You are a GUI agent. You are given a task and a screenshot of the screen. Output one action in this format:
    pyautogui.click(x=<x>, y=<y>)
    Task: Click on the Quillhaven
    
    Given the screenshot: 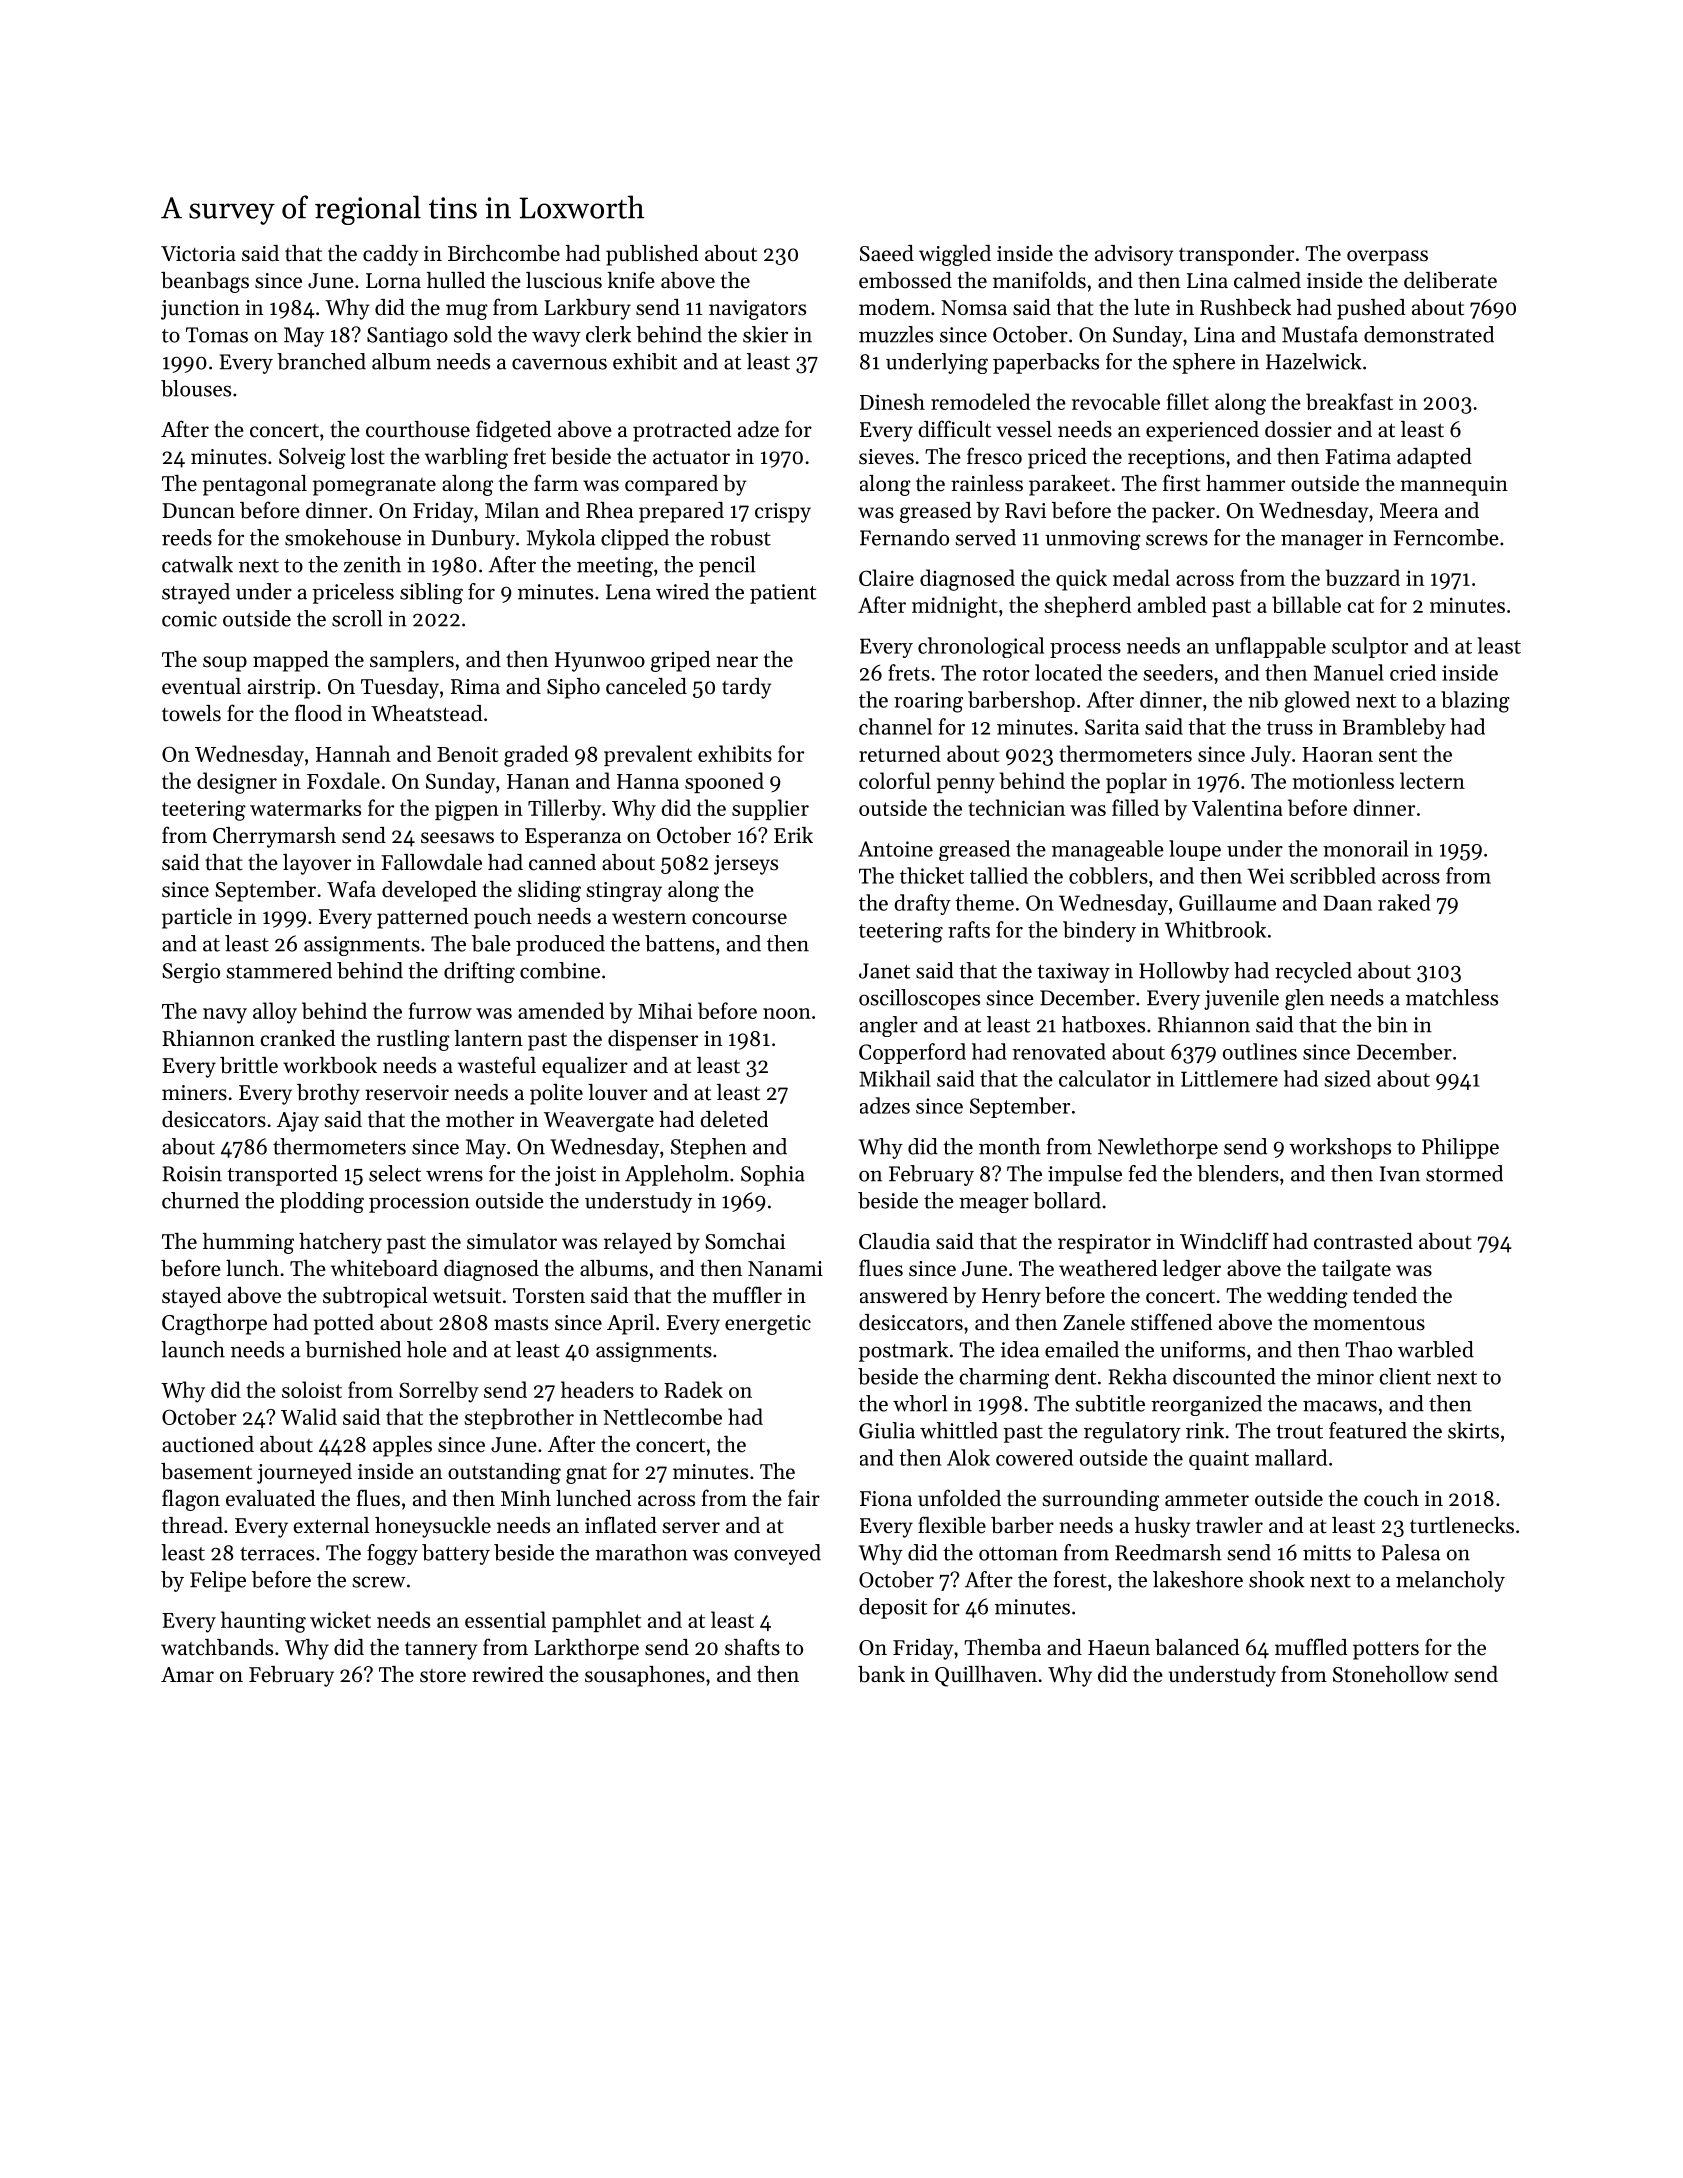 What is the action you would take?
    pyautogui.click(x=986, y=1676)
